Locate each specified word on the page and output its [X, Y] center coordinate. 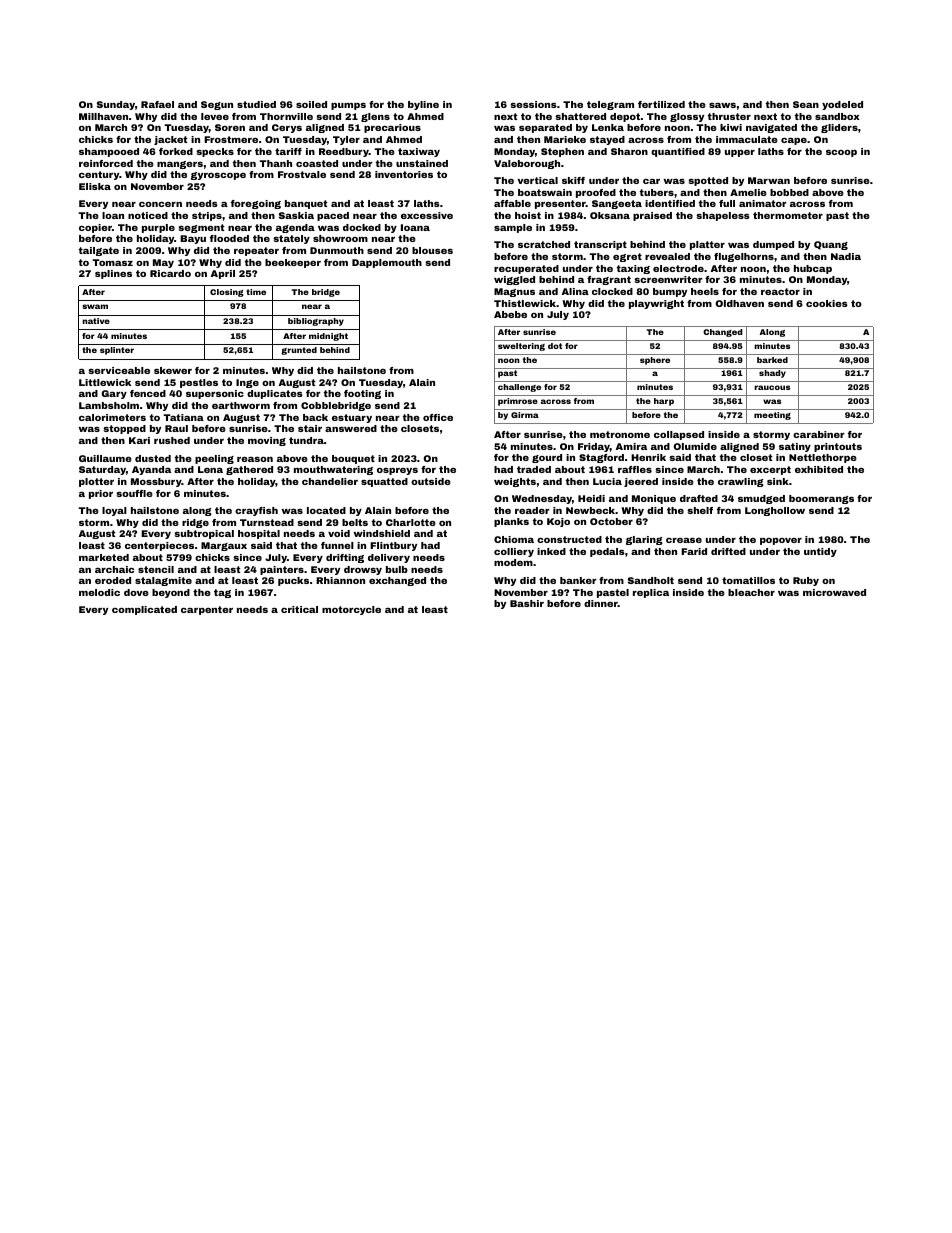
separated [545, 128]
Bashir [527, 603]
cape [794, 141]
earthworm [241, 405]
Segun [217, 105]
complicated [144, 610]
